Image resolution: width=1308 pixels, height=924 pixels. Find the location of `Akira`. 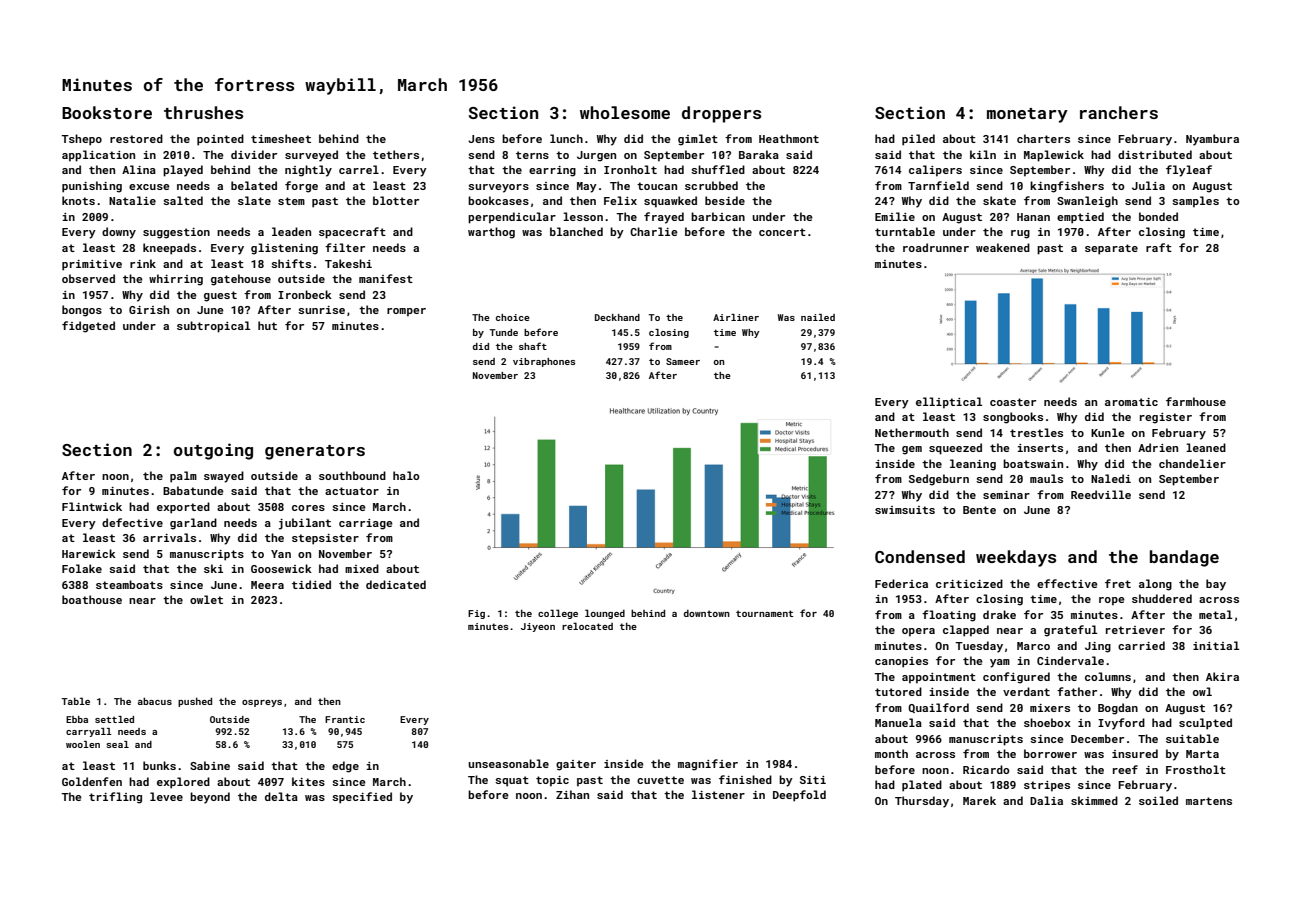

Akira is located at coordinates (1222, 676).
